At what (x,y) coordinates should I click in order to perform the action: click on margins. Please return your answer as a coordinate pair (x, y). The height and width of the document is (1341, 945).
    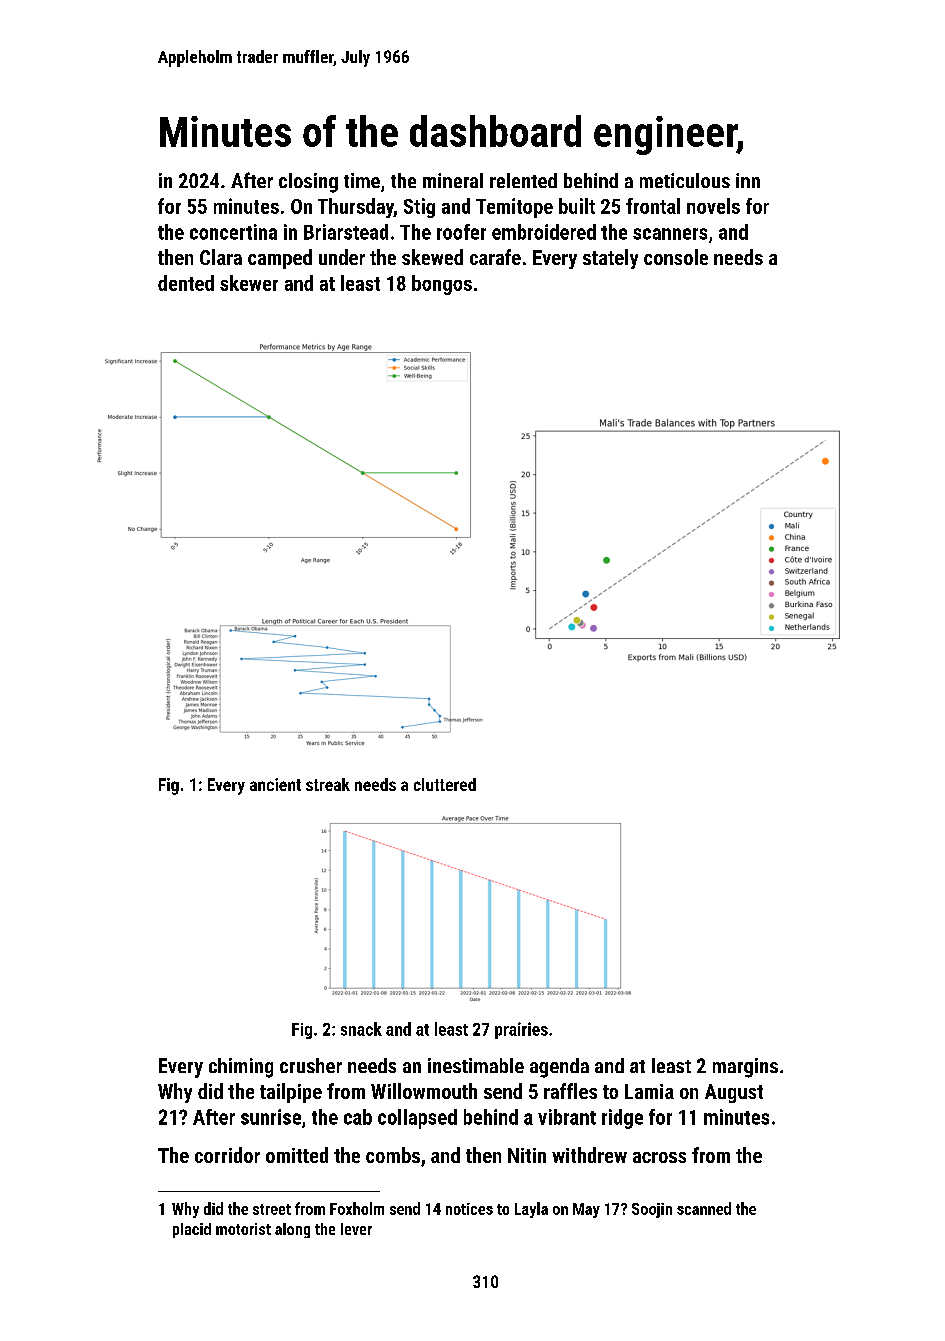
    Looking at the image, I should click on (745, 1068).
